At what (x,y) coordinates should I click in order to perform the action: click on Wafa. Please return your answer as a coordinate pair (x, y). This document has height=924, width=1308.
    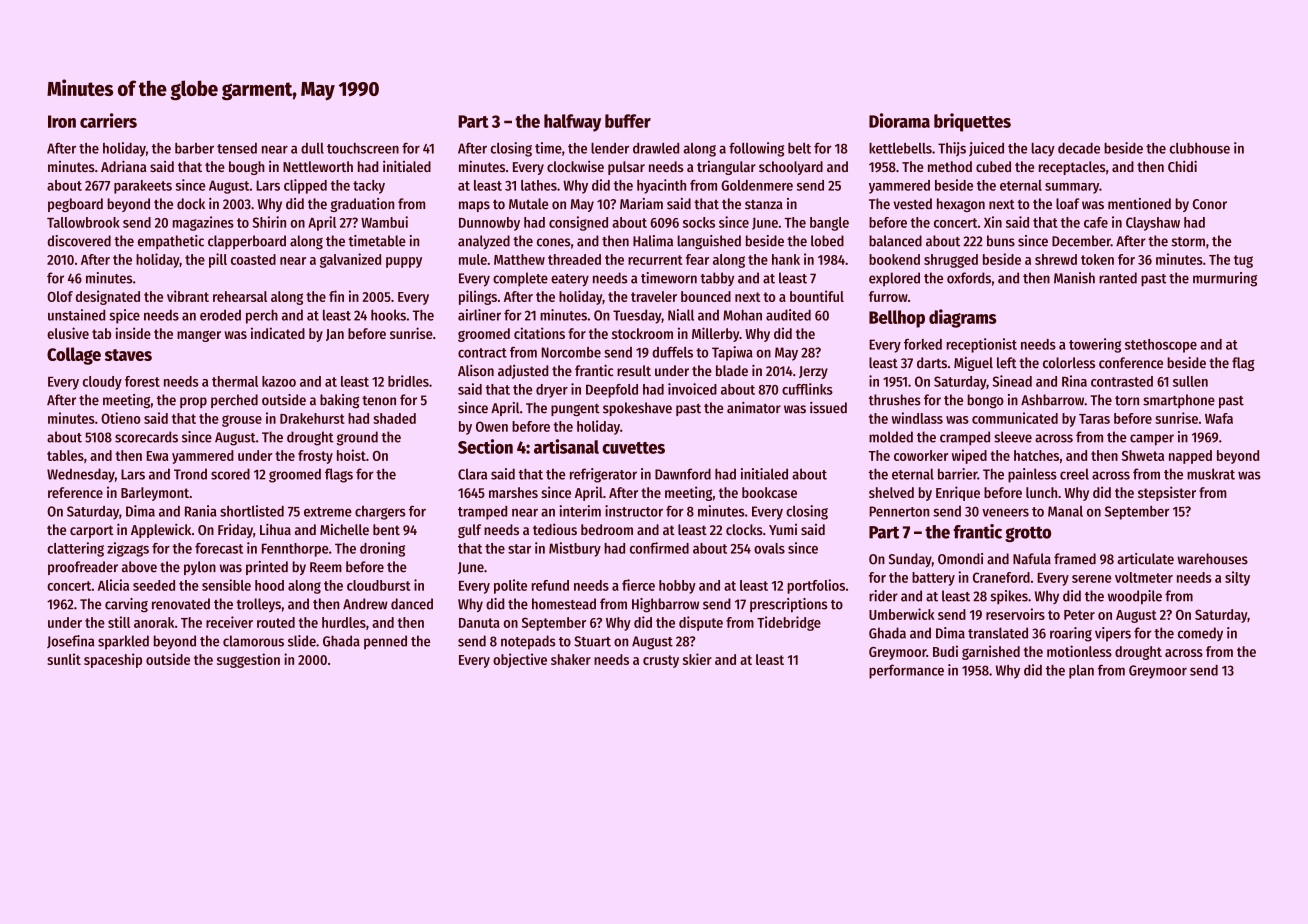
    Looking at the image, I should click on (1219, 418).
